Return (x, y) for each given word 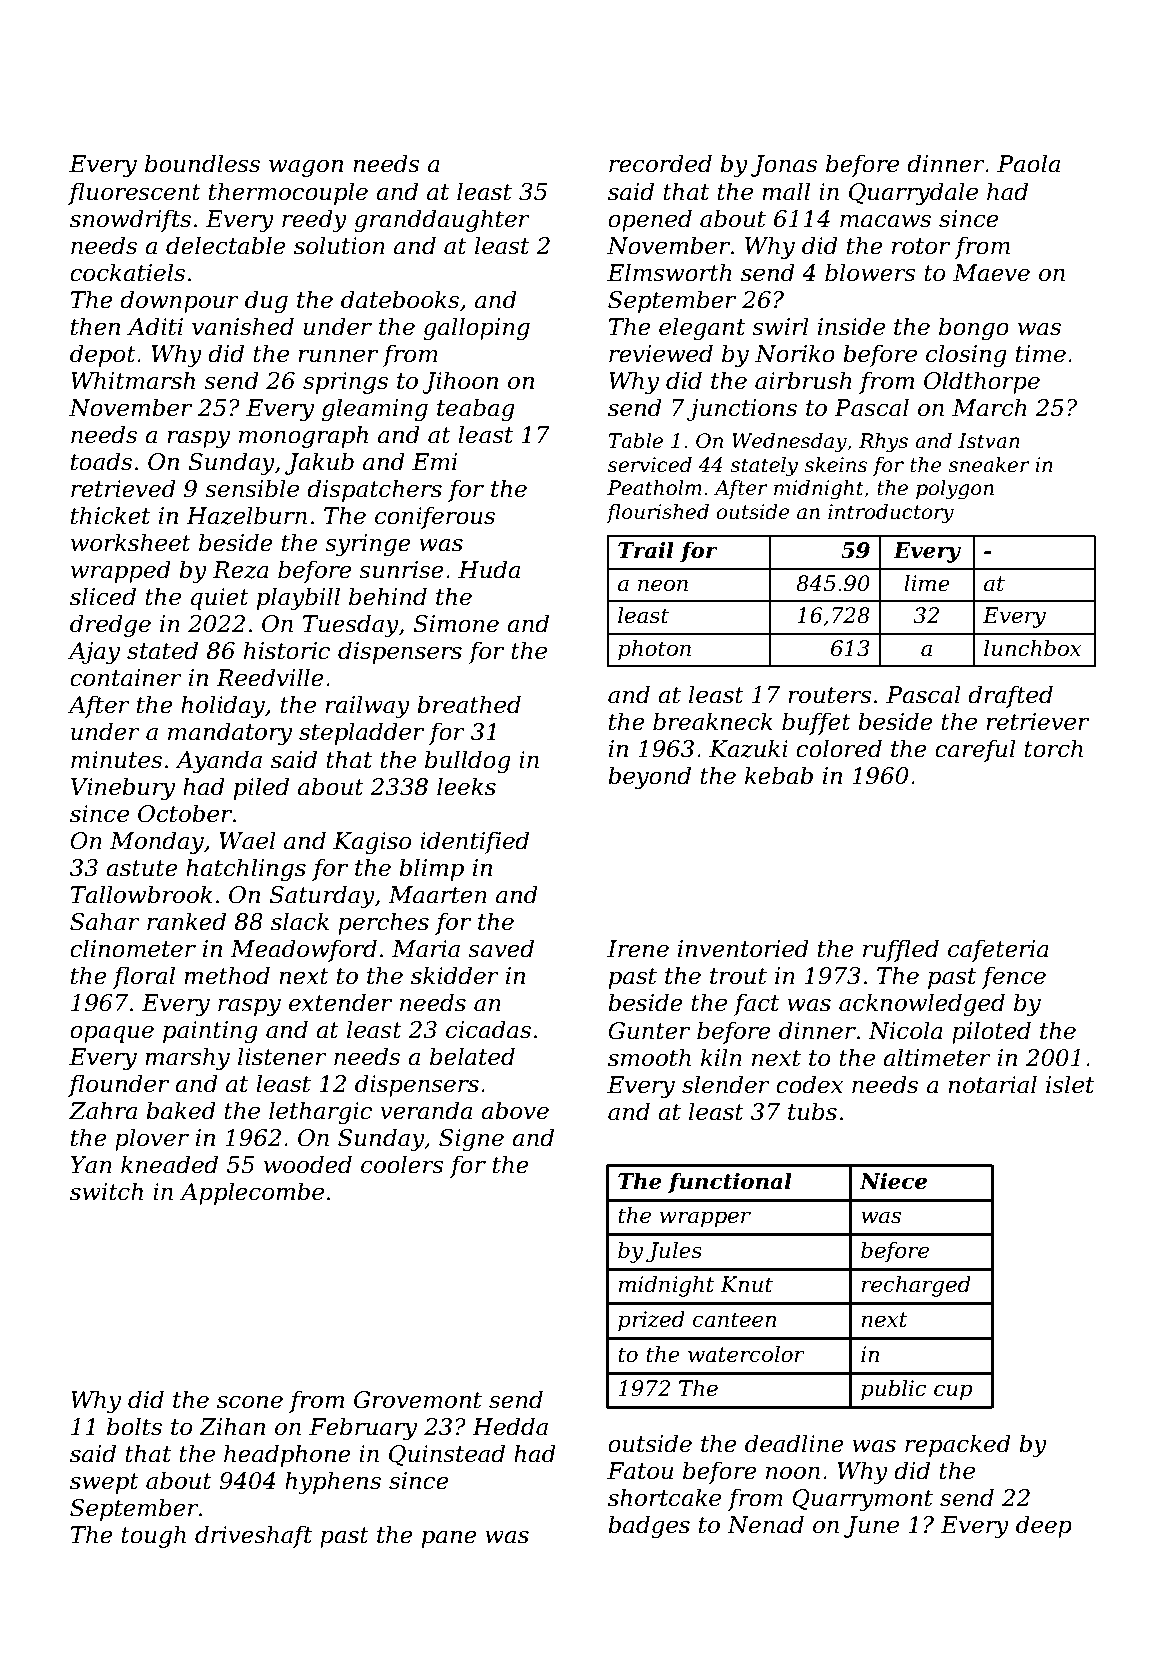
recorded (660, 163)
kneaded (169, 1164)
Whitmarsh (133, 380)
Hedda (510, 1426)
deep (1044, 1526)
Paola (1028, 163)
